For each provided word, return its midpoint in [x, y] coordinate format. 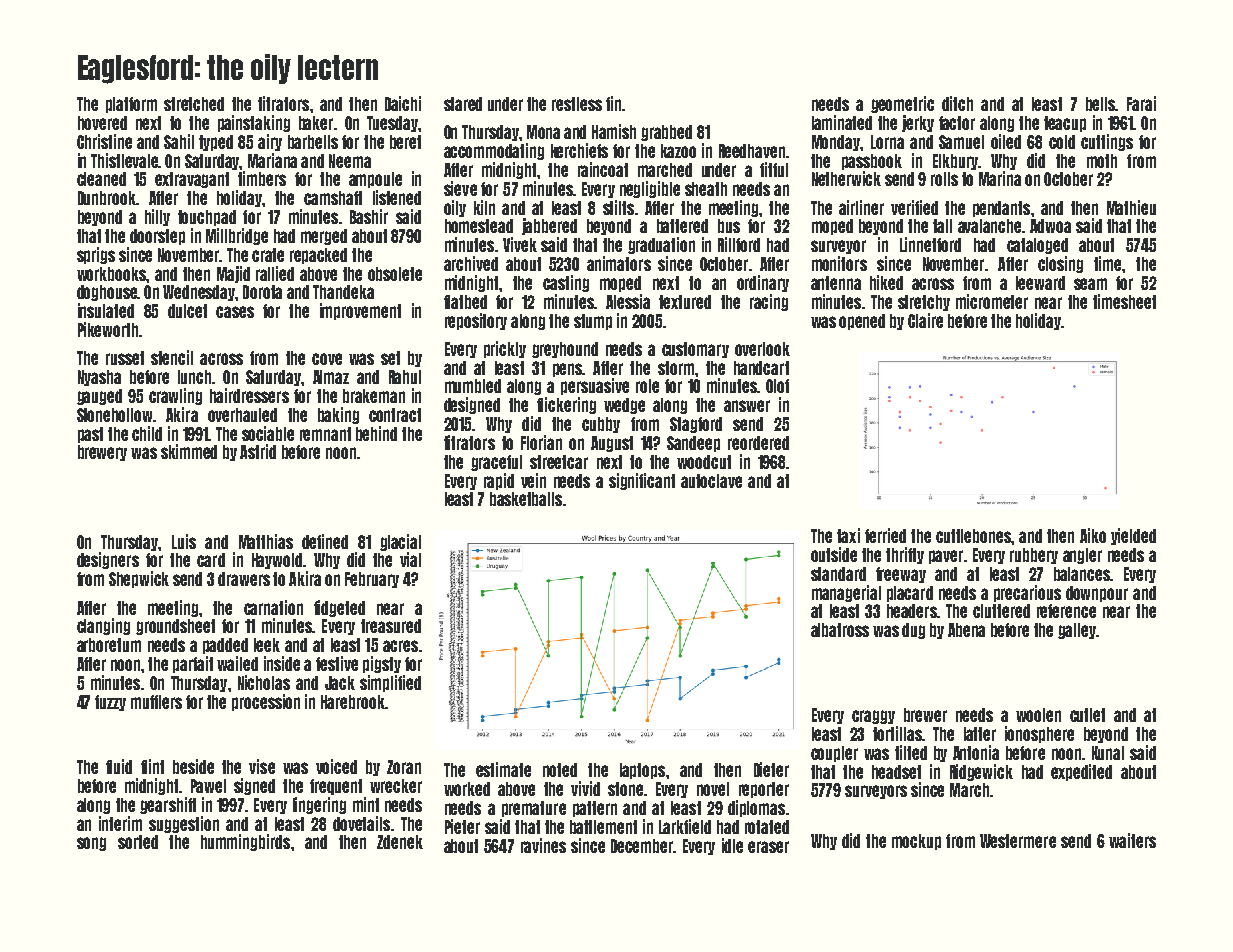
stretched [194, 104]
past [90, 435]
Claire [925, 320]
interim [120, 823]
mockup [916, 842]
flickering [566, 405]
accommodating [494, 151]
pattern [595, 809]
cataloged [1037, 246]
